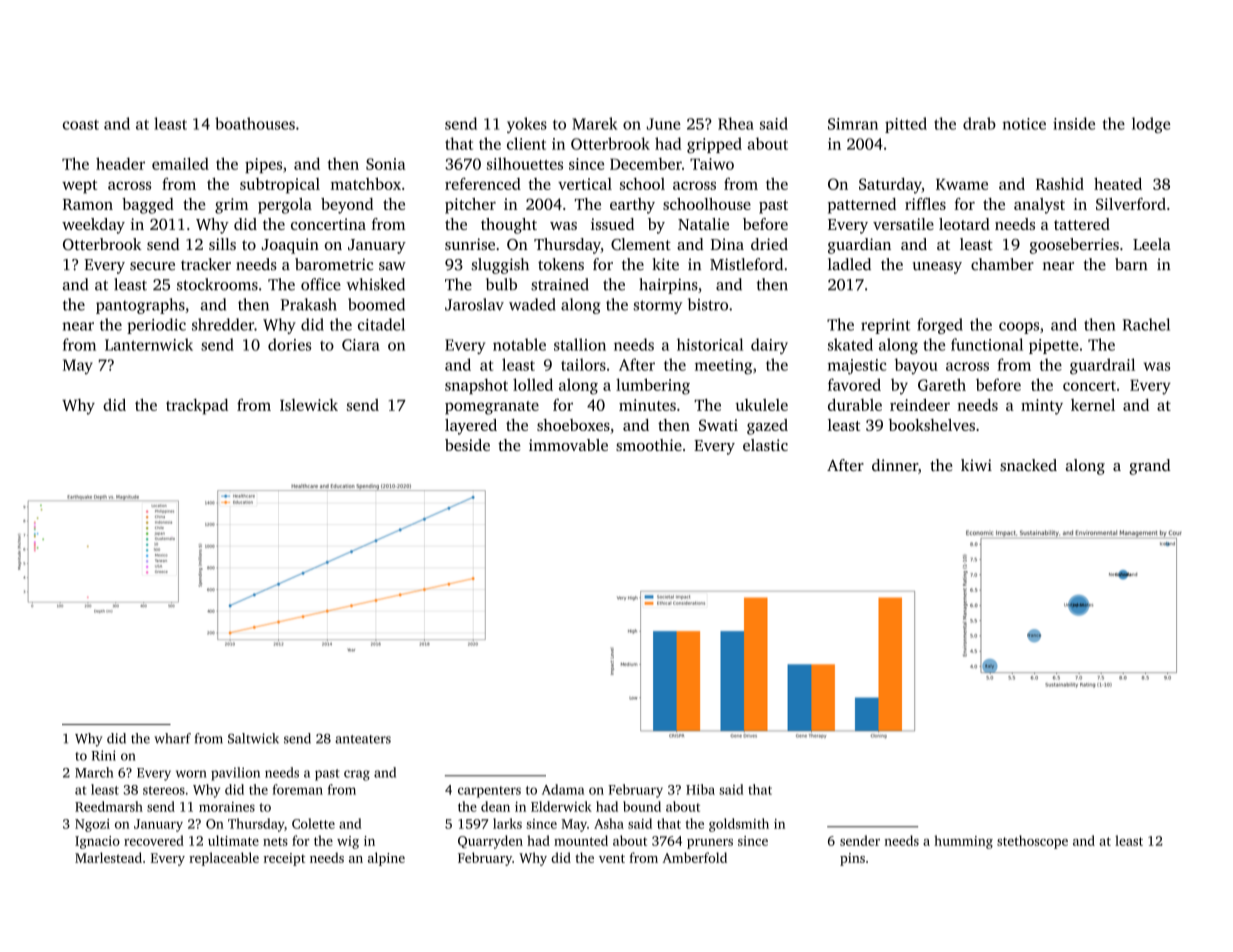 The image size is (1233, 952). What do you see at coordinates (492, 408) in the screenshot?
I see `pomegranate` at bounding box center [492, 408].
